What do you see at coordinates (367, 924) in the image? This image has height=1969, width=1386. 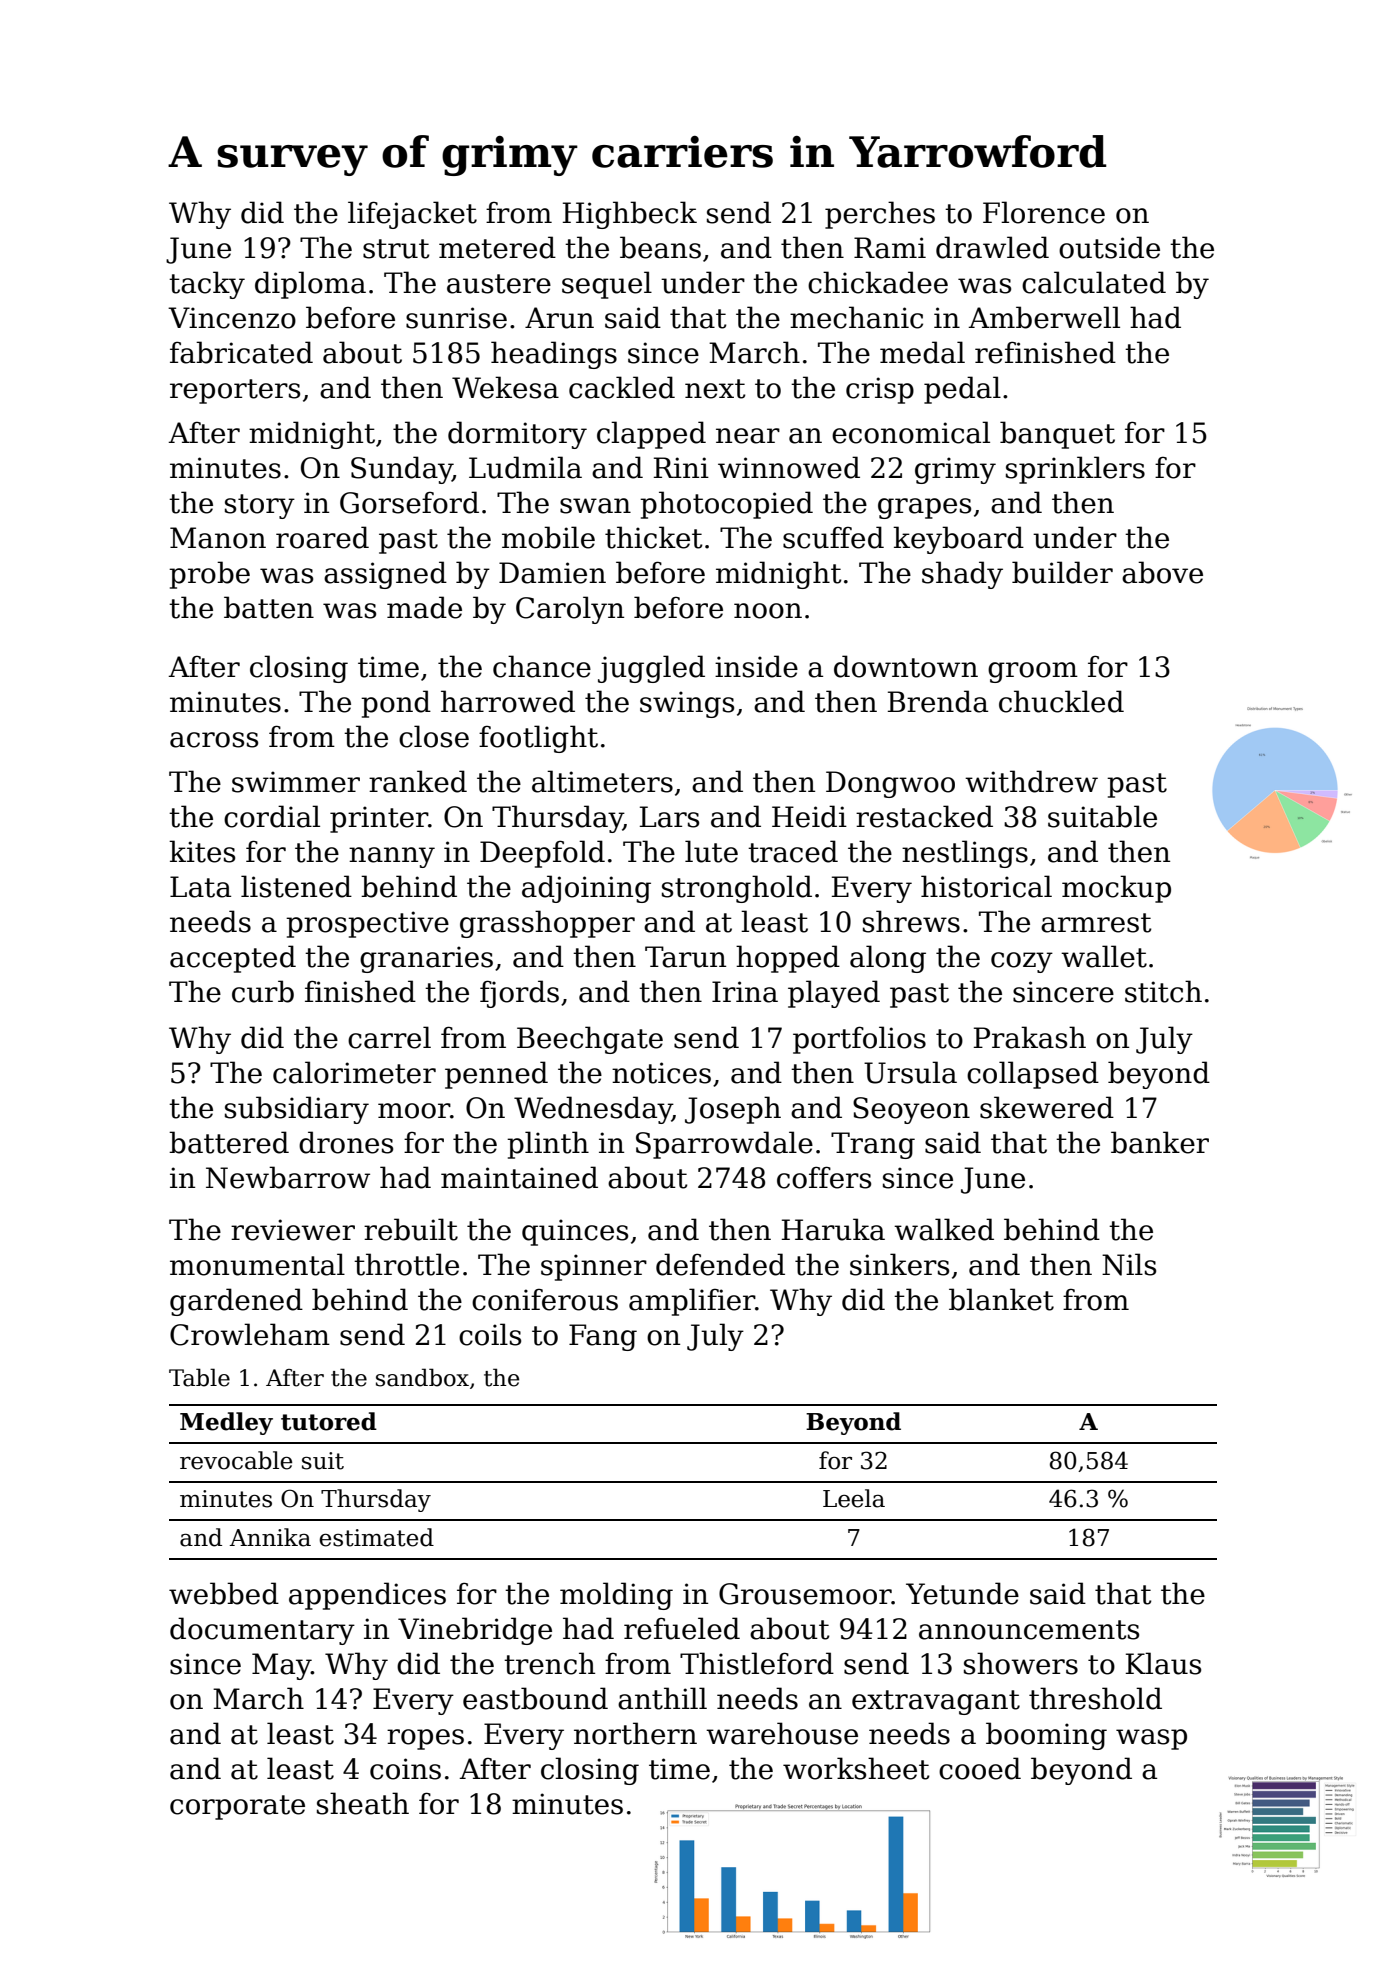 I see `prospective` at bounding box center [367, 924].
